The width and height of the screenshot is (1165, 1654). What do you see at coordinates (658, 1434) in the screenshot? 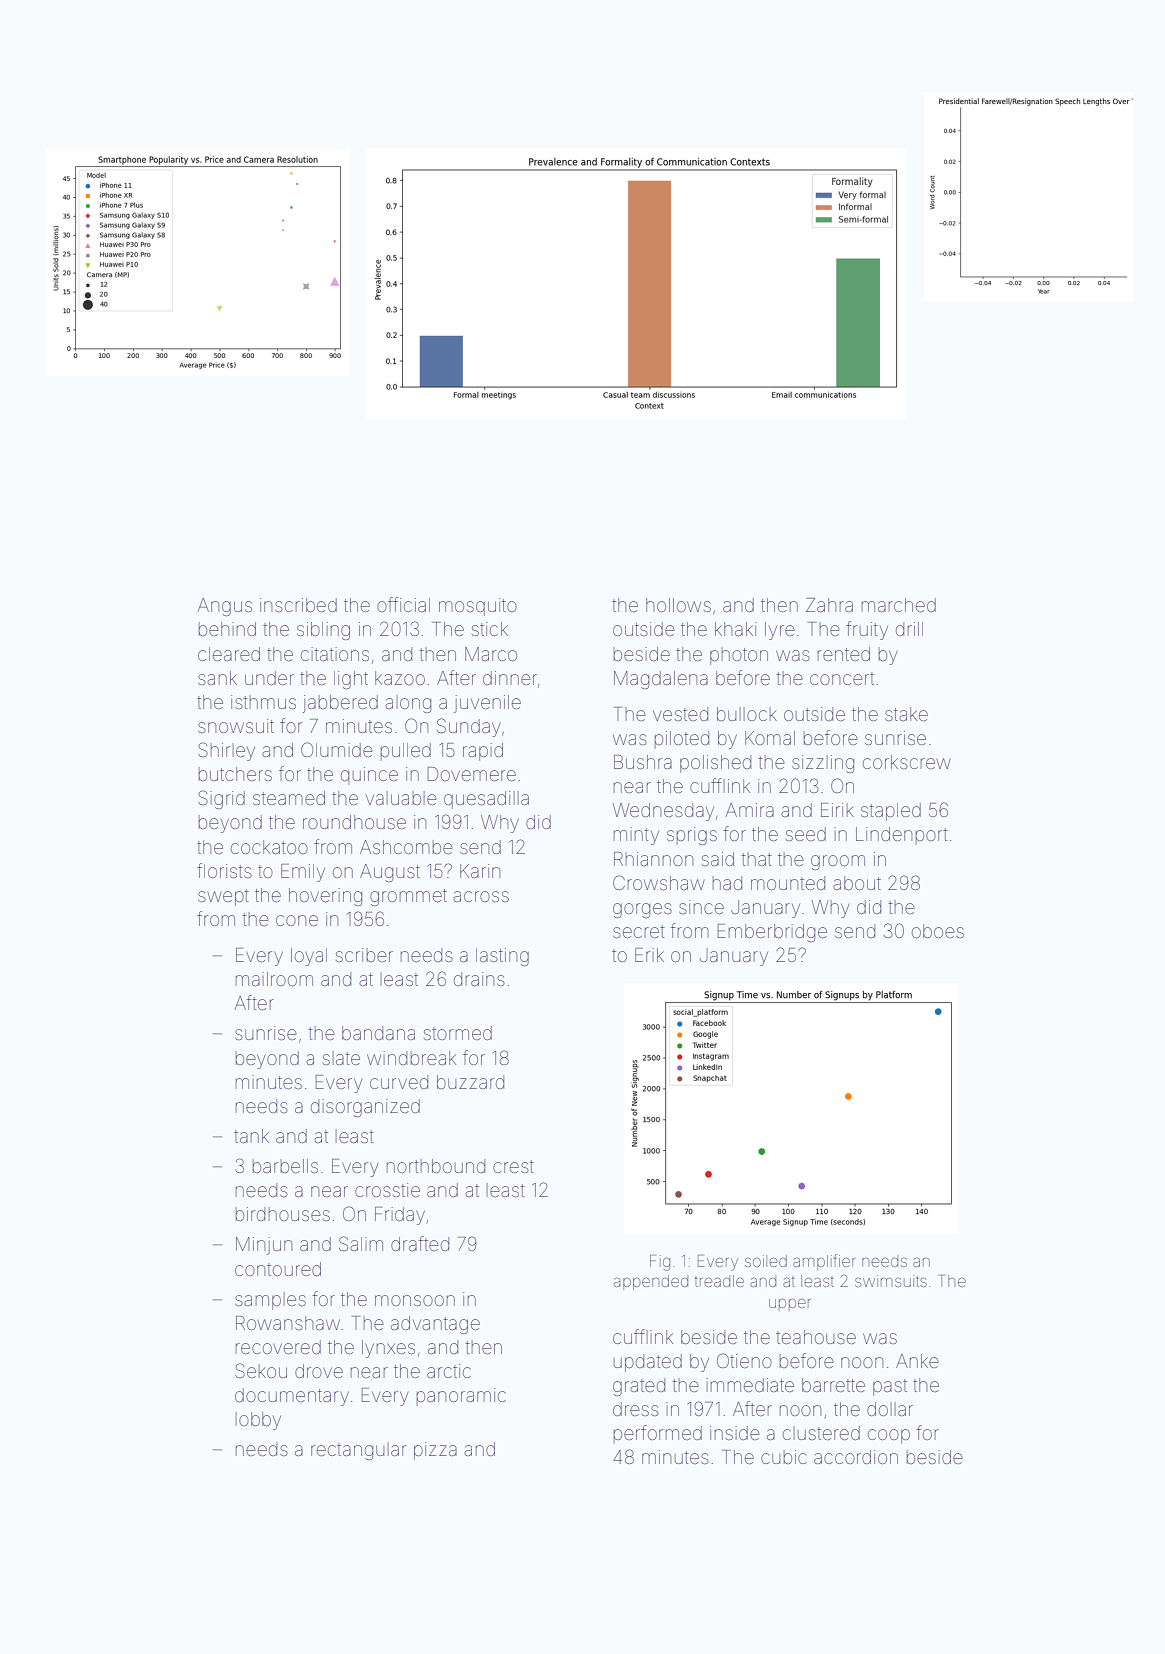
I see `performed` at bounding box center [658, 1434].
